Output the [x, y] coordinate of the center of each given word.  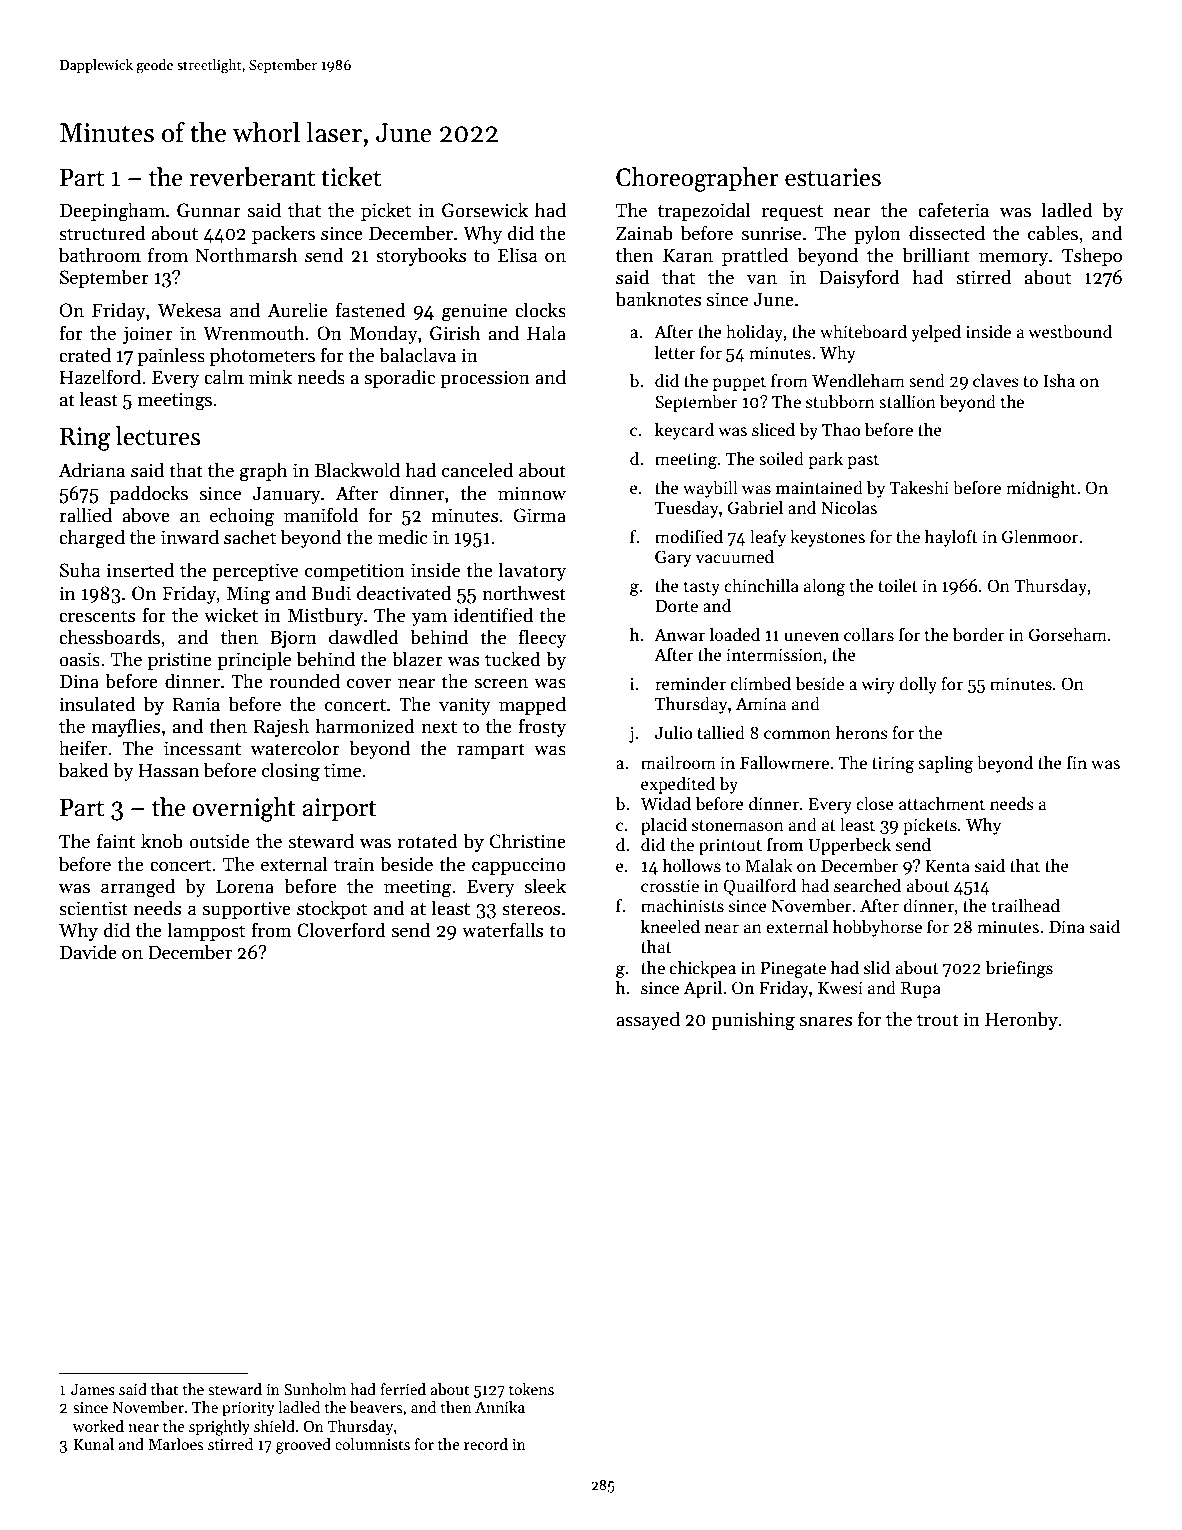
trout [938, 1020]
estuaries [833, 177]
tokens [531, 1389]
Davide [88, 952]
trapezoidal [704, 211]
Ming [248, 595]
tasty [702, 588]
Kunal [94, 1444]
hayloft [951, 538]
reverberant [252, 177]
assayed [648, 1020]
